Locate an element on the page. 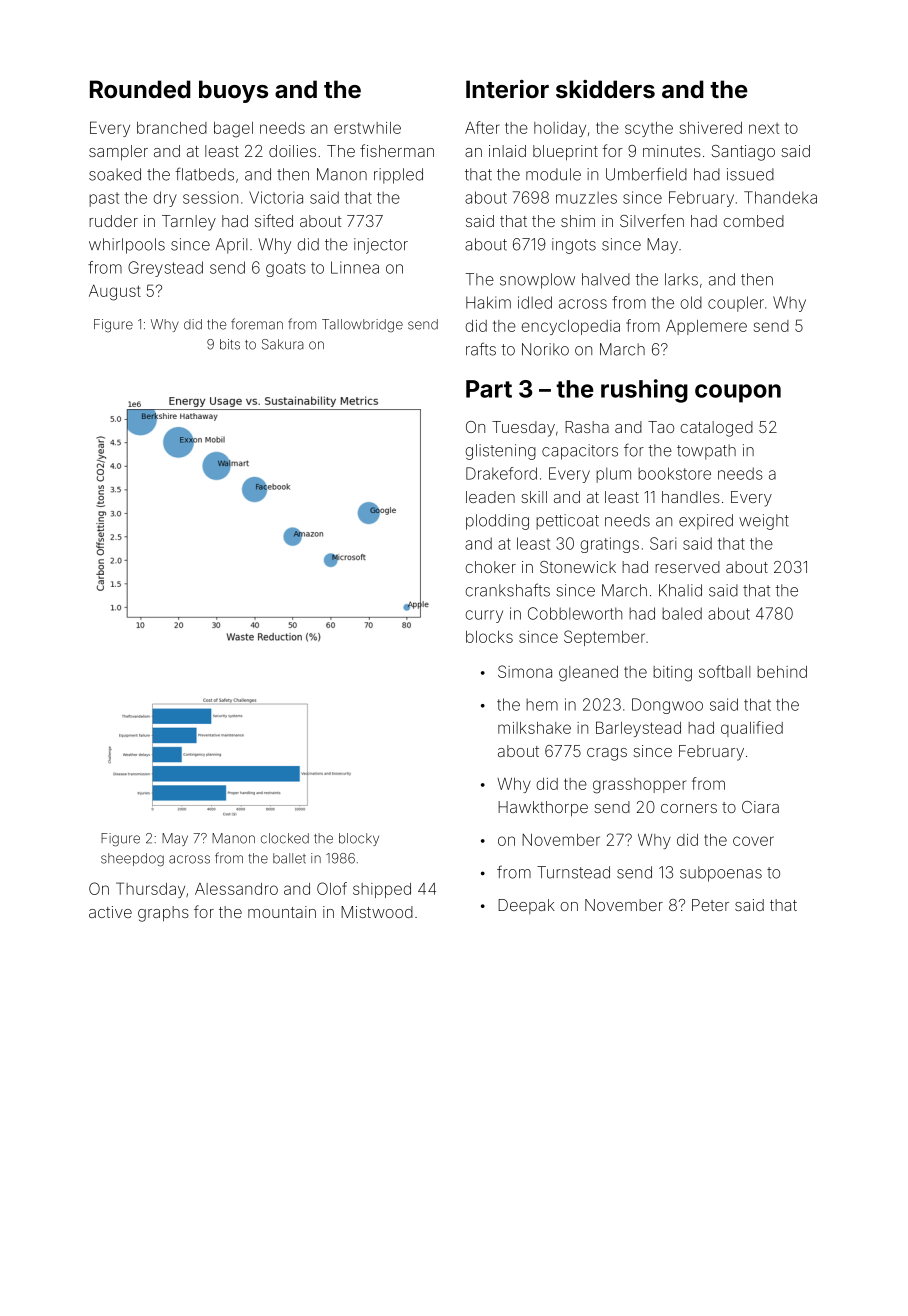 This document has width=908, height=1316. Peter is located at coordinates (710, 905).
